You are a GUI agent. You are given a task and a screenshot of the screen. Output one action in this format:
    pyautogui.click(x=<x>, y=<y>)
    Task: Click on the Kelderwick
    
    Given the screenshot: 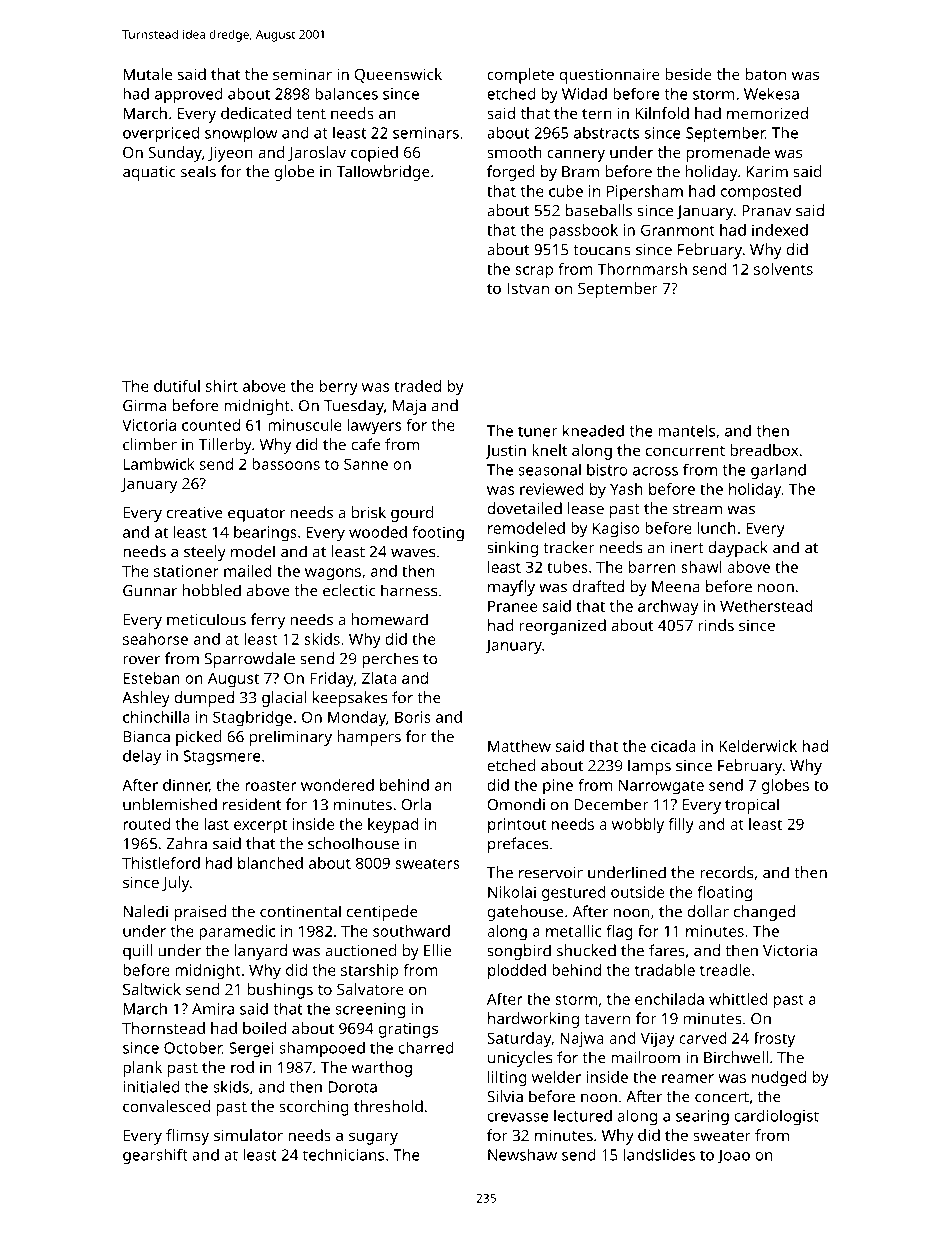 What is the action you would take?
    pyautogui.click(x=758, y=746)
